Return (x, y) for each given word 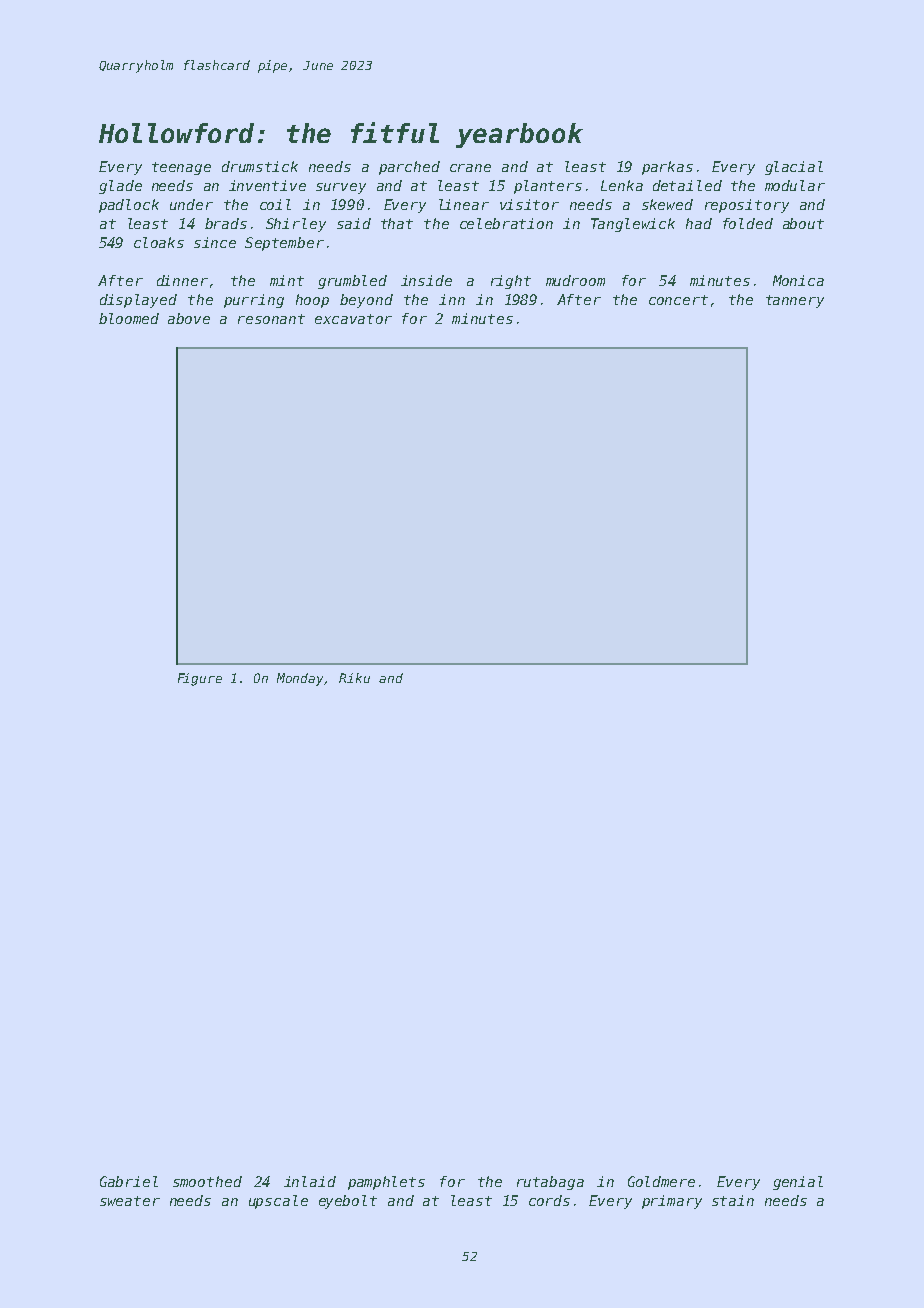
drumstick (260, 166)
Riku (354, 678)
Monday (301, 679)
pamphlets (386, 1183)
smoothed (207, 1181)
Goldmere (661, 1181)
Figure (200, 679)
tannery (795, 301)
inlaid (310, 1181)
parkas (667, 168)
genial (798, 1183)
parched (409, 168)
